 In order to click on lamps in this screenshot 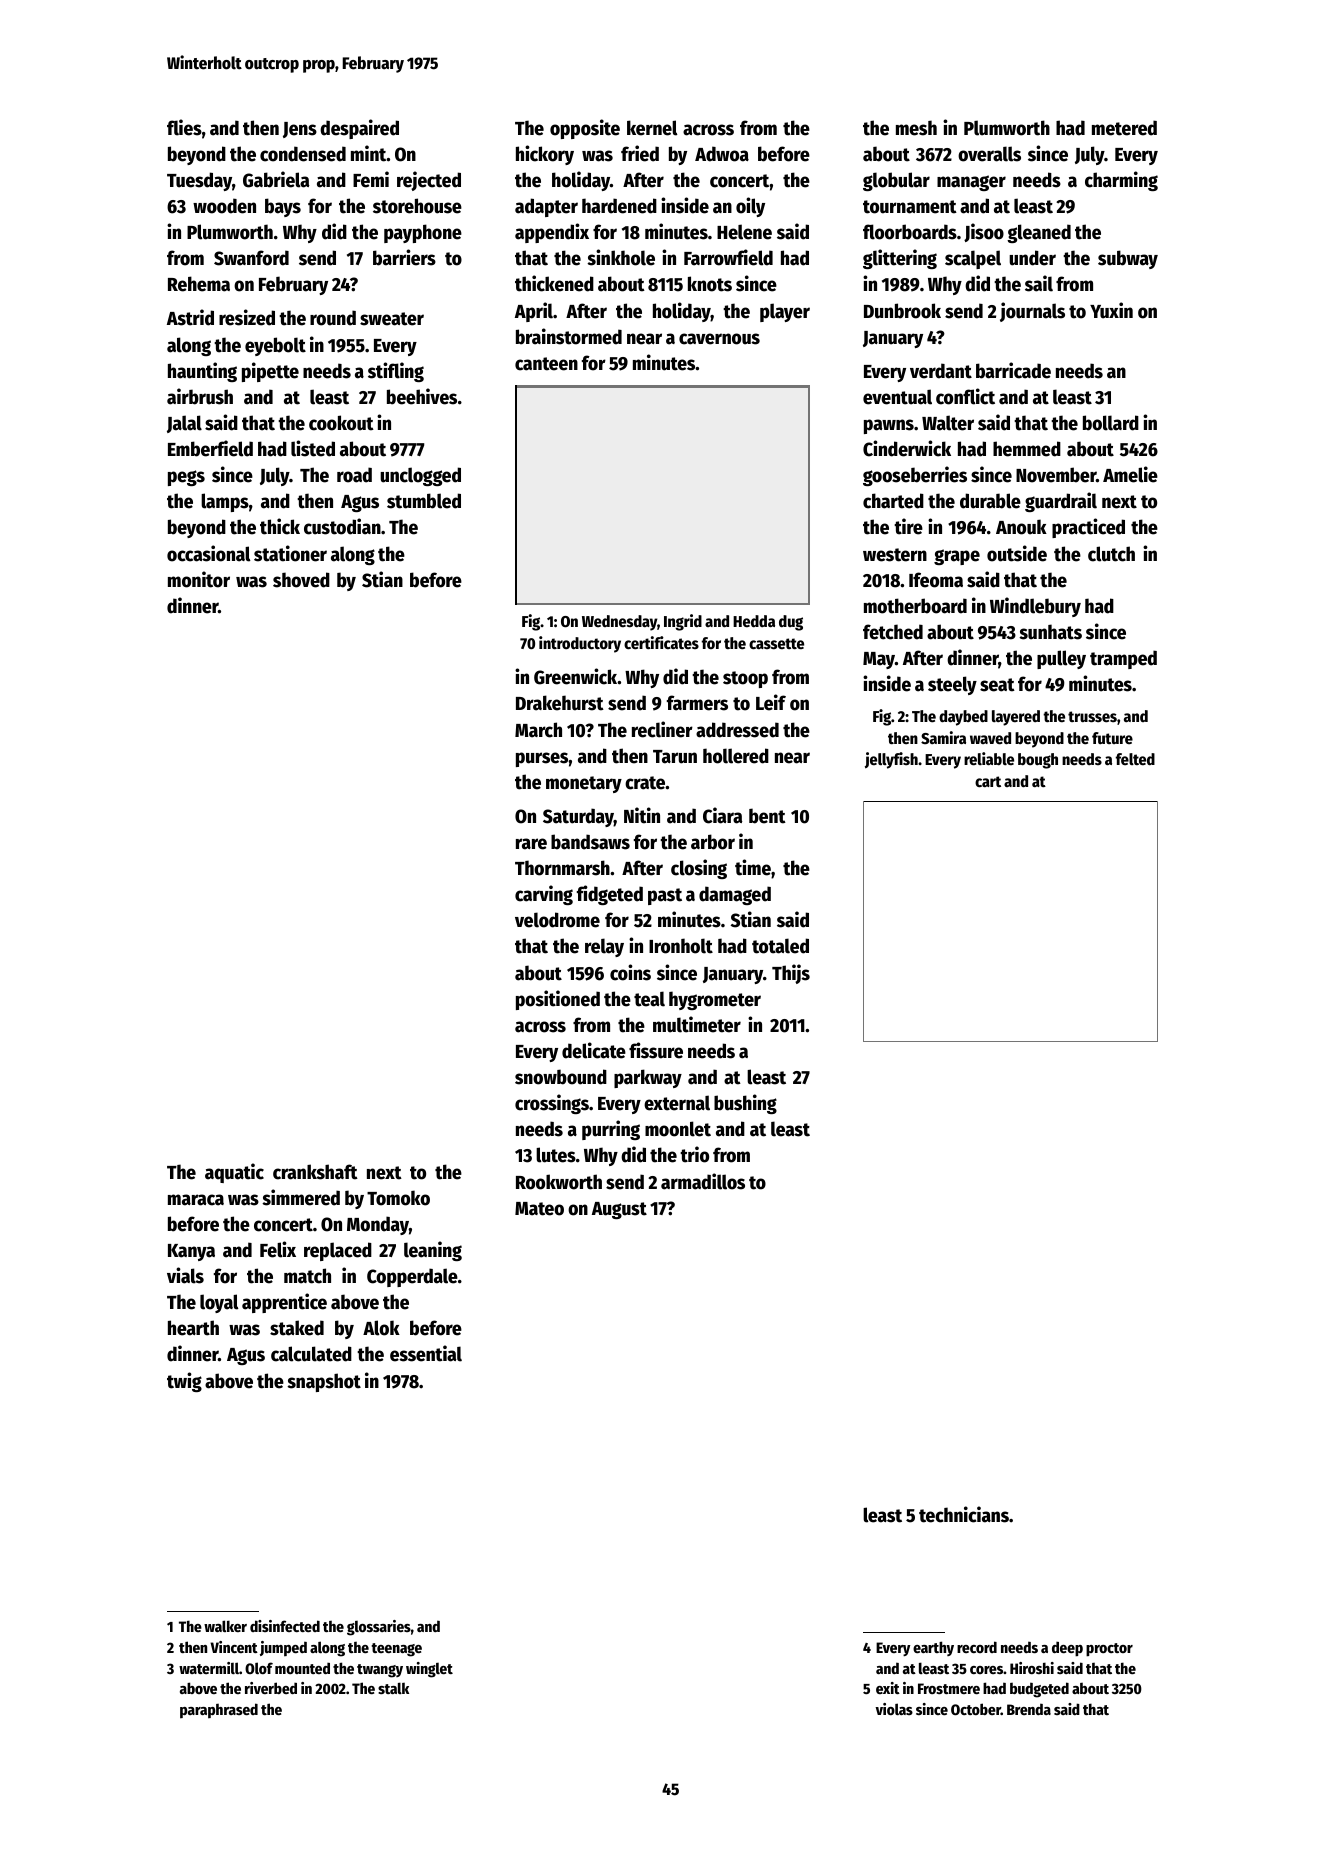, I will do `click(225, 502)`.
